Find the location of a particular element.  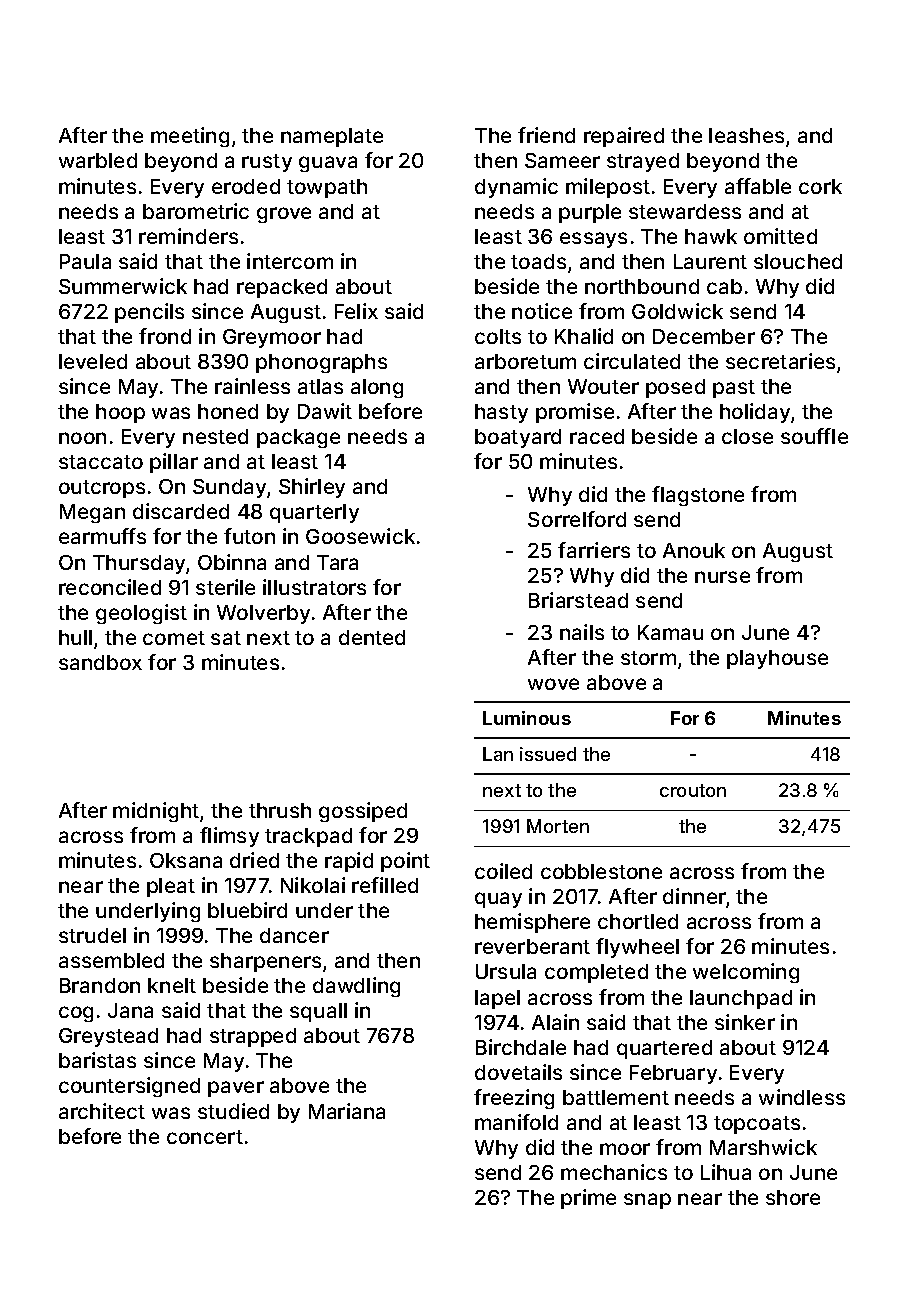

Alain is located at coordinates (555, 1022).
